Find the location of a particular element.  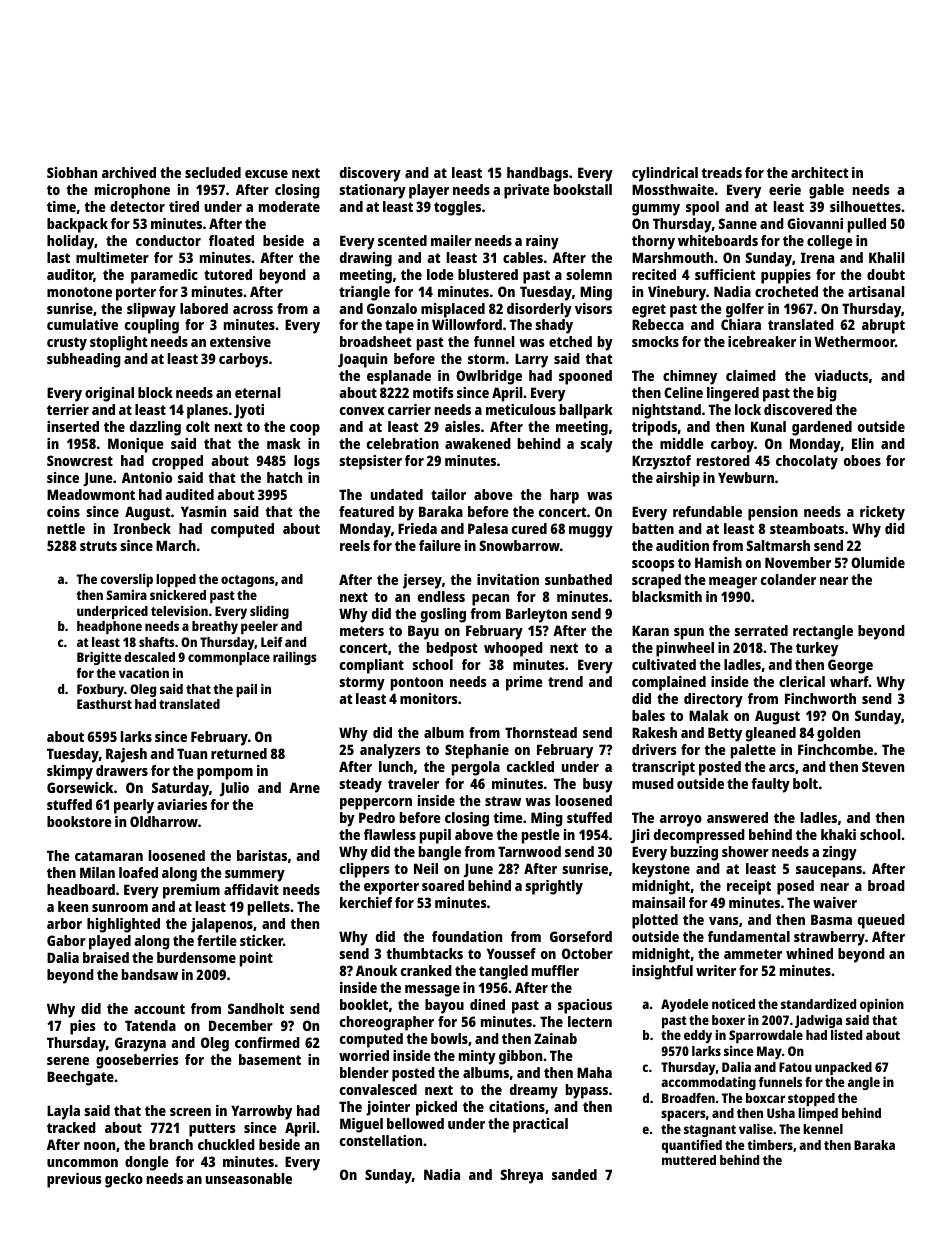

railings is located at coordinates (295, 658).
